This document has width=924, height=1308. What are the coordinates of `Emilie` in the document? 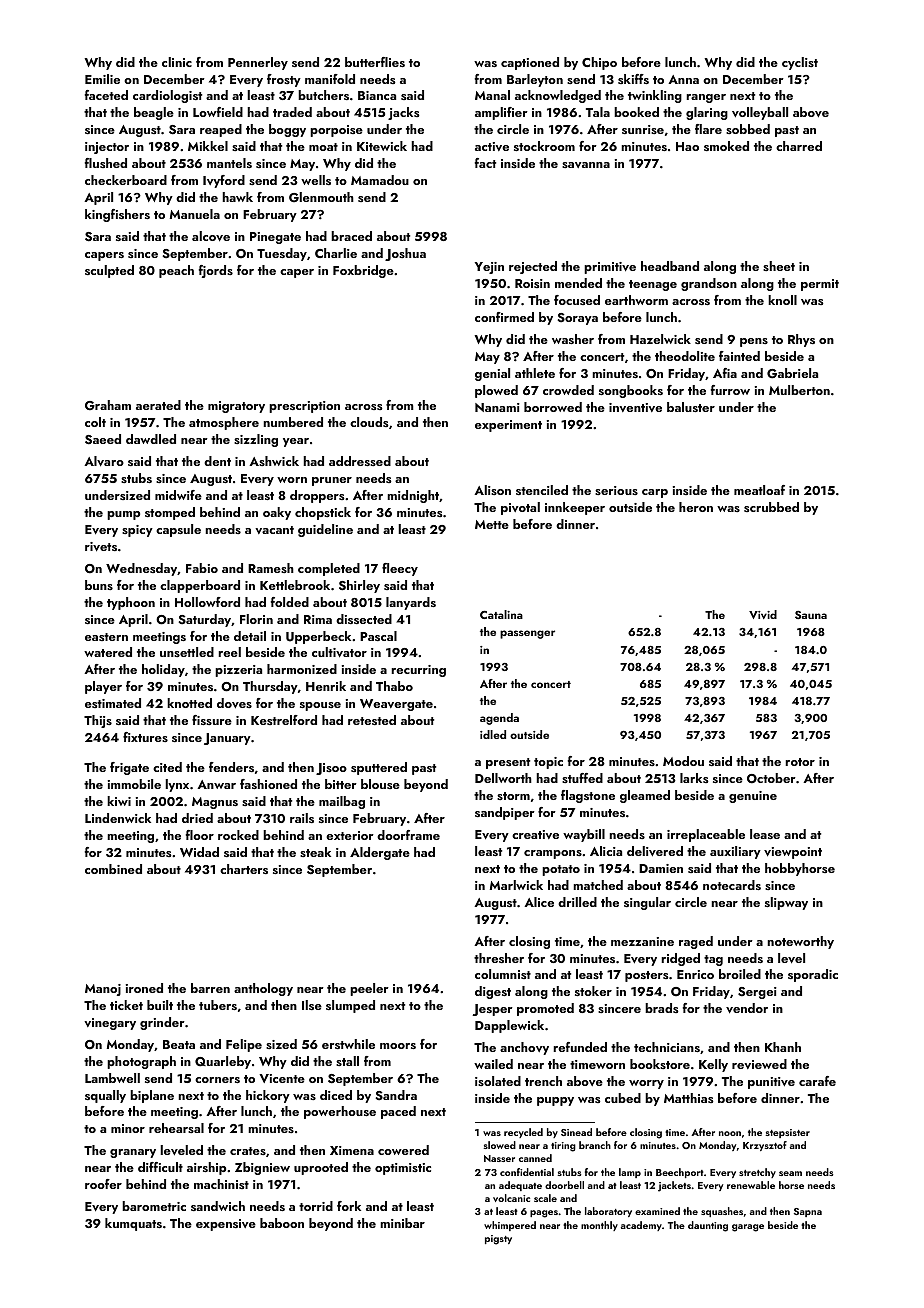 It's located at (102, 79).
